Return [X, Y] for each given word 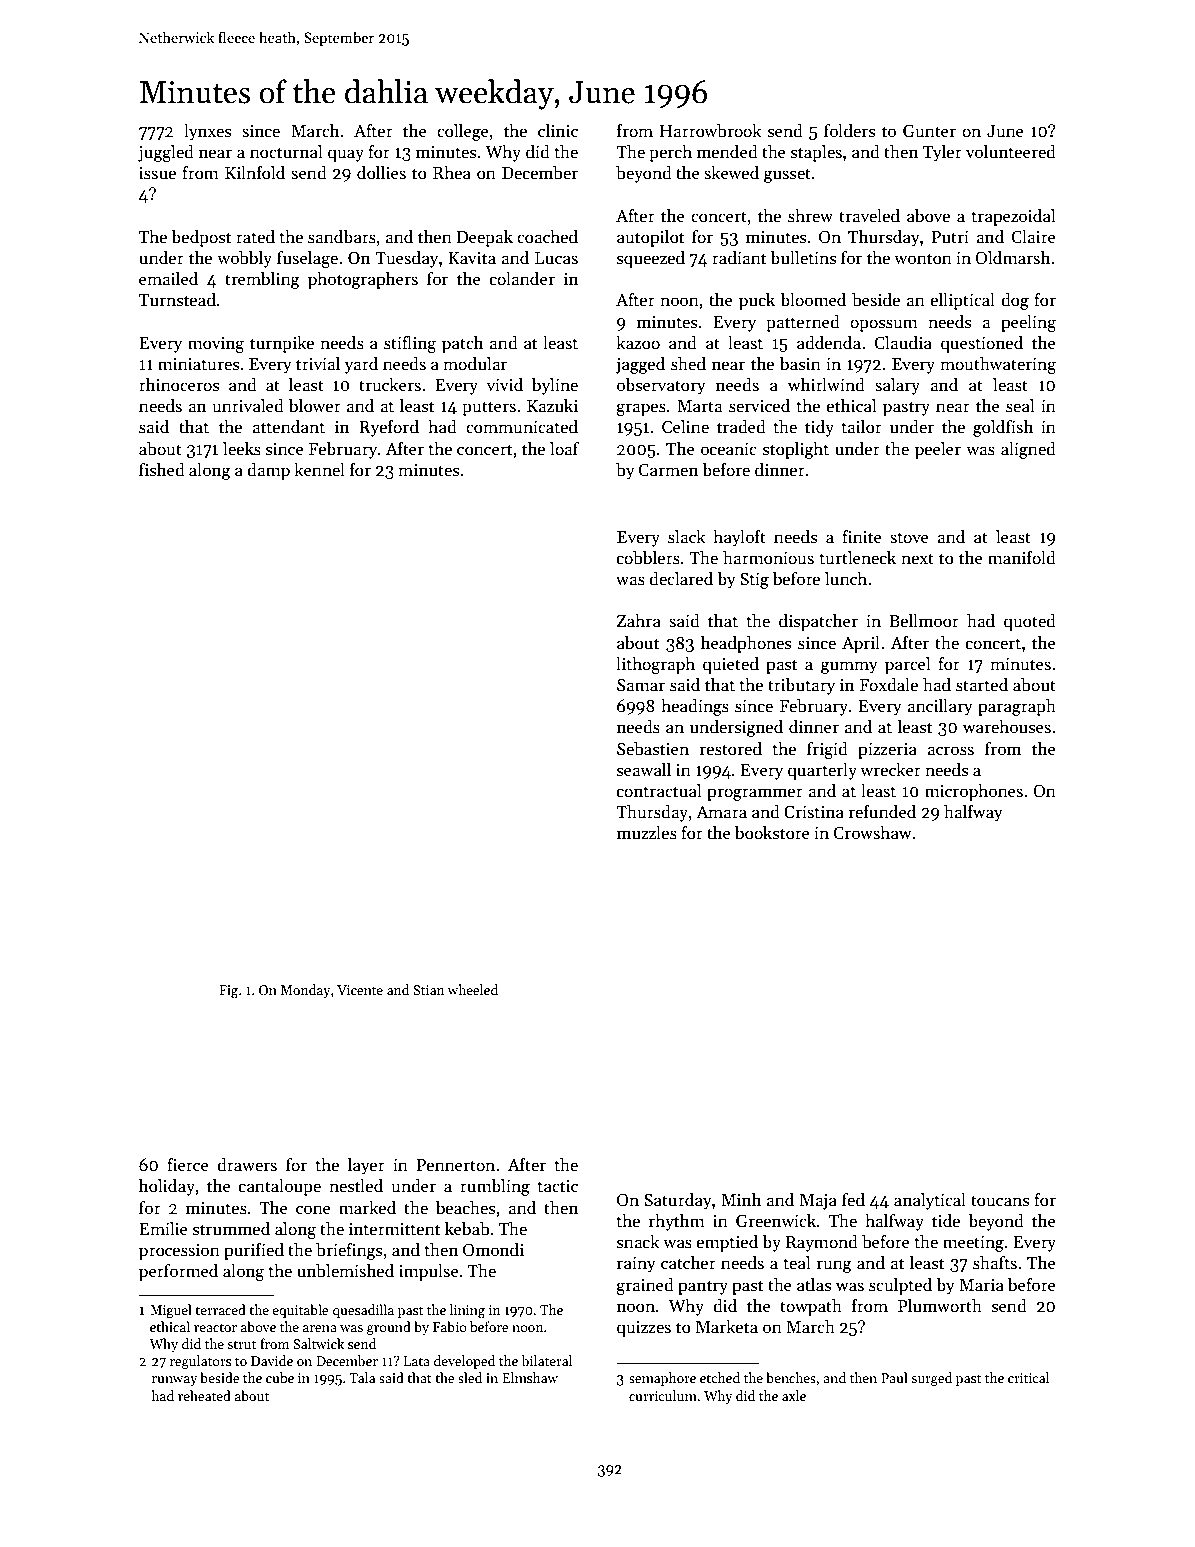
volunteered [1011, 152]
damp [268, 471]
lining [467, 1311]
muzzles [647, 833]
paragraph [1017, 707]
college [463, 132]
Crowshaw [873, 833]
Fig [228, 991]
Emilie [163, 1228]
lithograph [655, 665]
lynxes [207, 132]
